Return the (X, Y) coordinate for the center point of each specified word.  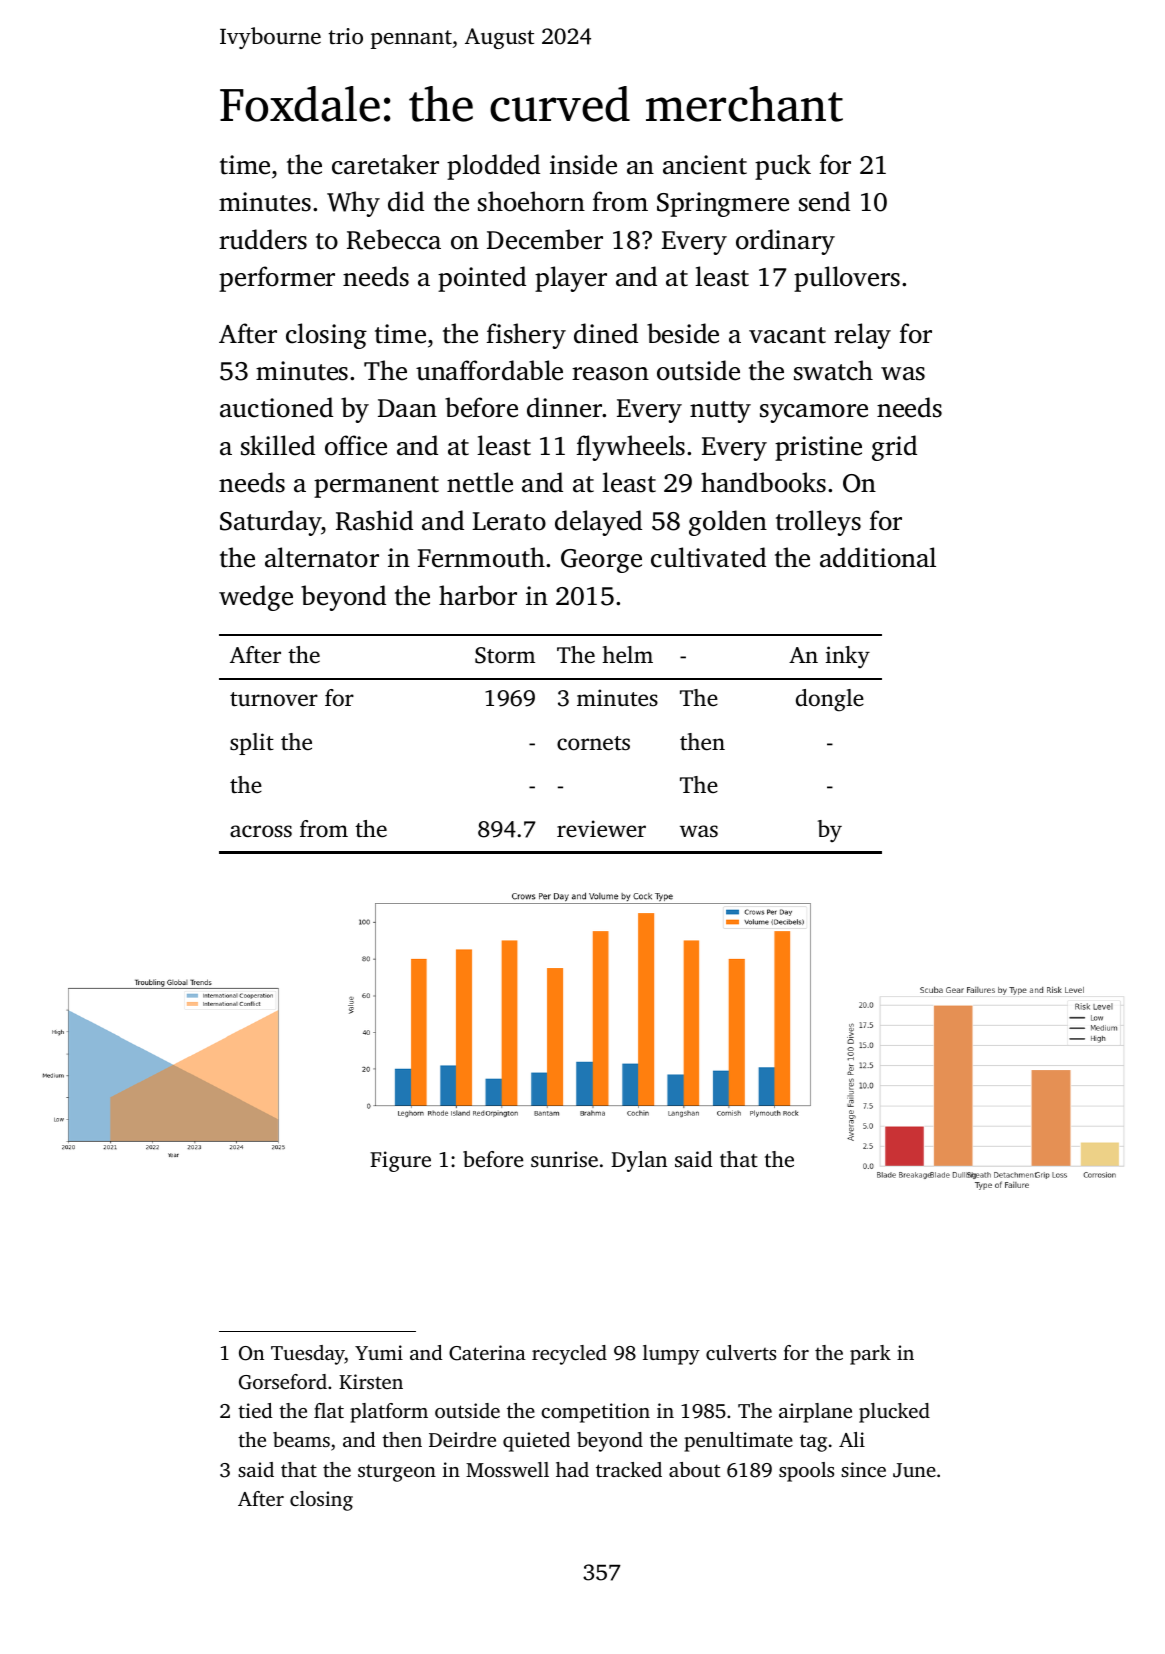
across (261, 831)
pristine (818, 448)
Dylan (639, 1161)
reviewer (601, 829)
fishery (526, 336)
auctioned (276, 407)
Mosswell (507, 1469)
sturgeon (397, 1473)
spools (806, 1472)
